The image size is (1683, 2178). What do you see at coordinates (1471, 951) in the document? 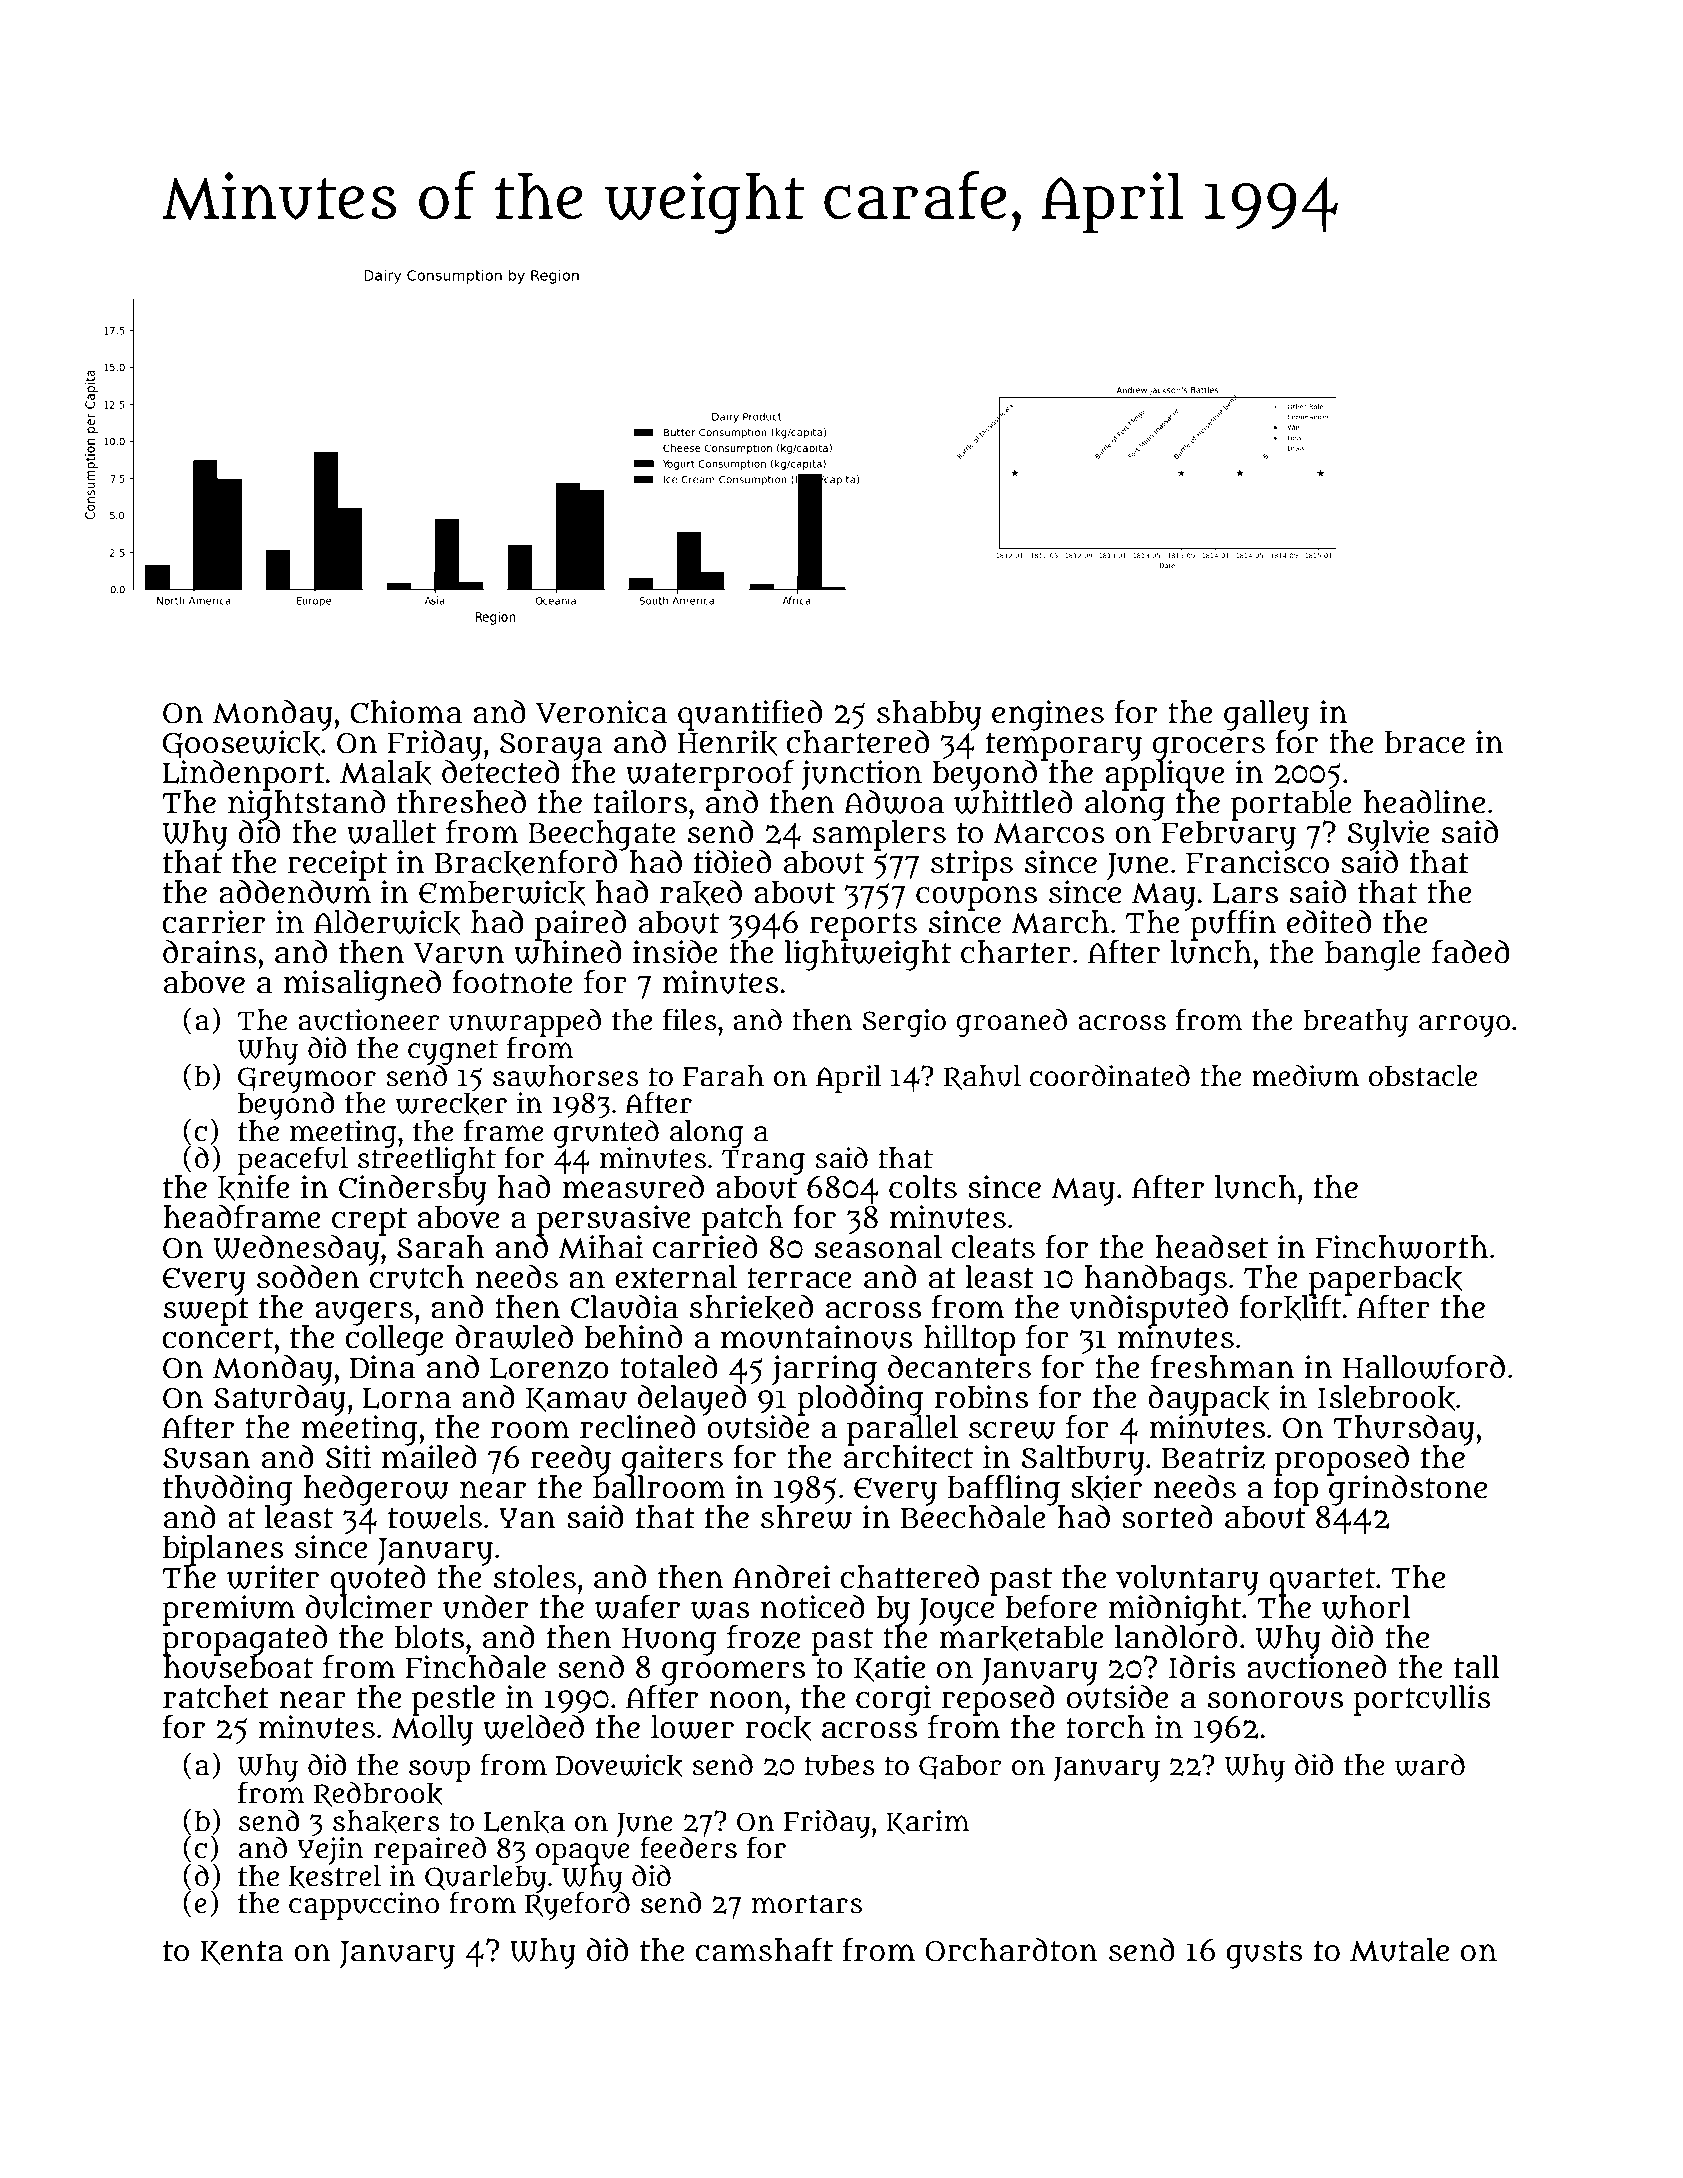
I see `faded` at bounding box center [1471, 951].
